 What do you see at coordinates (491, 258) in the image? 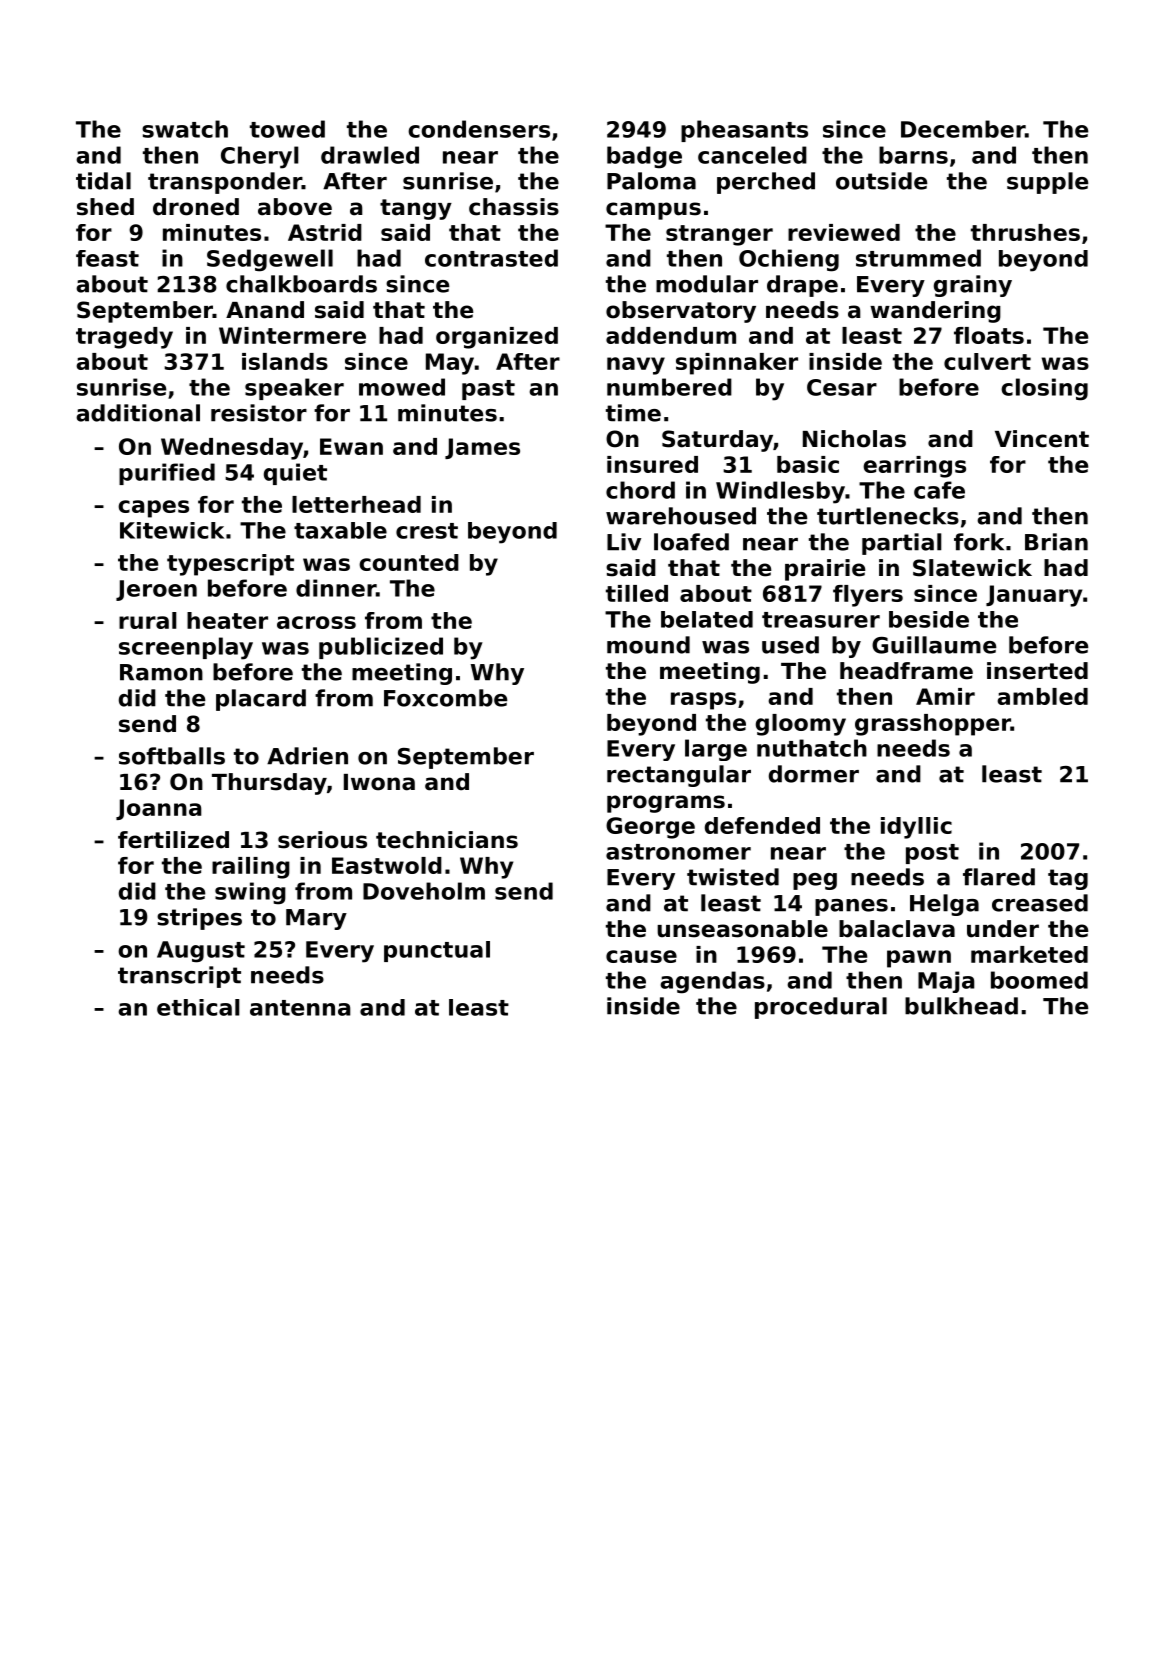
I see `contrasted` at bounding box center [491, 258].
